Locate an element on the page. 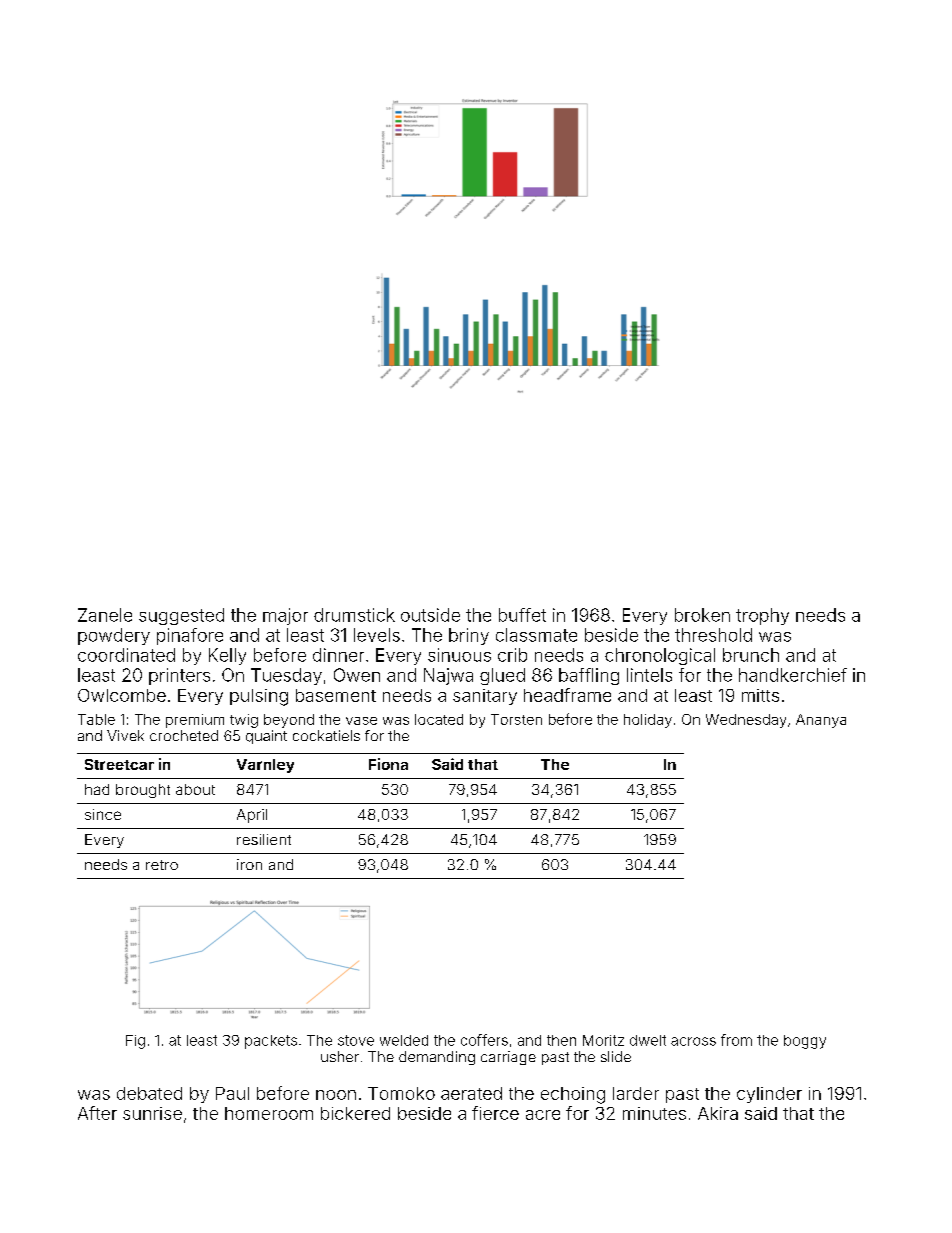  Zanele is located at coordinates (105, 615).
